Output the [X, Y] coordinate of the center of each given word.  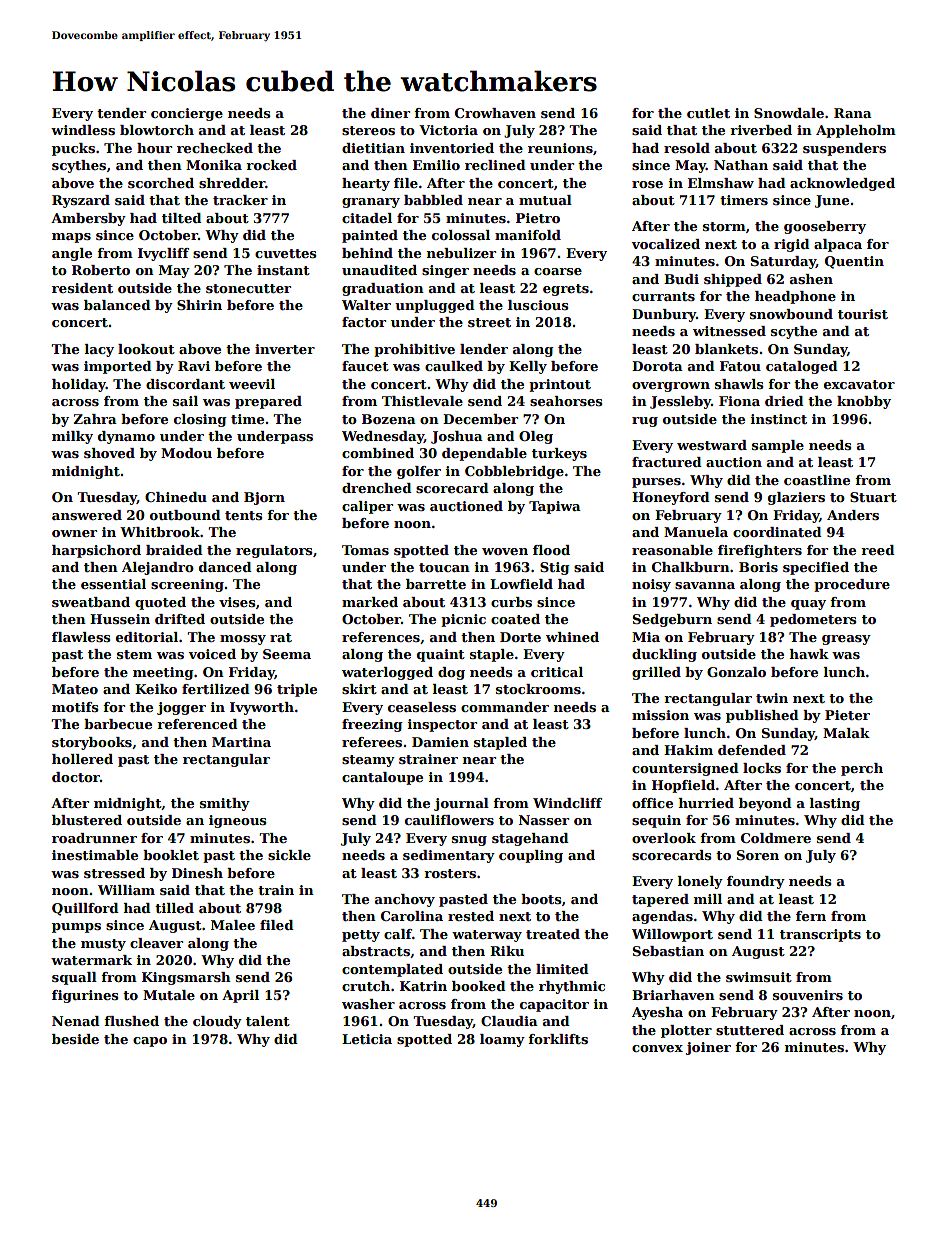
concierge [187, 114]
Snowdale [789, 113]
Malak [846, 733]
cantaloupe [382, 778]
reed [878, 550]
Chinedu [176, 497]
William [126, 890]
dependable [484, 454]
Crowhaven [495, 113]
